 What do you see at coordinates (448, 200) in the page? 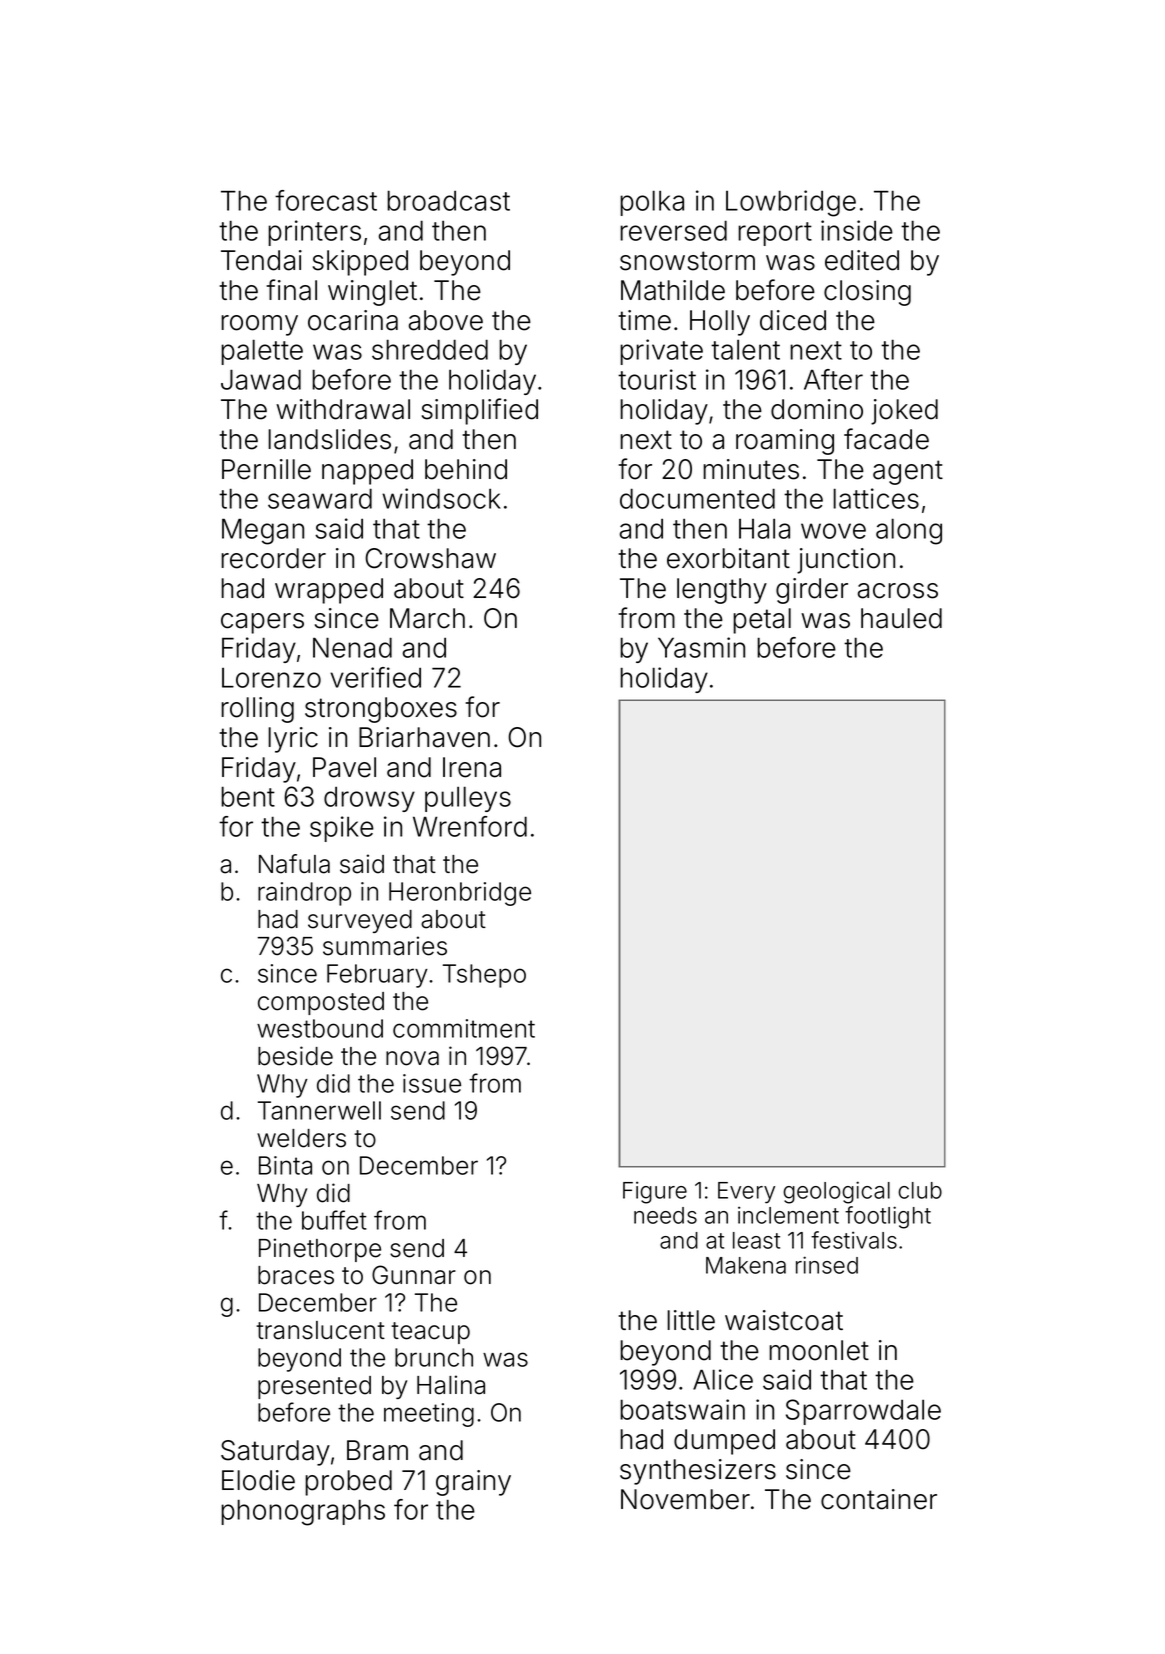
I see `broadcast` at bounding box center [448, 200].
